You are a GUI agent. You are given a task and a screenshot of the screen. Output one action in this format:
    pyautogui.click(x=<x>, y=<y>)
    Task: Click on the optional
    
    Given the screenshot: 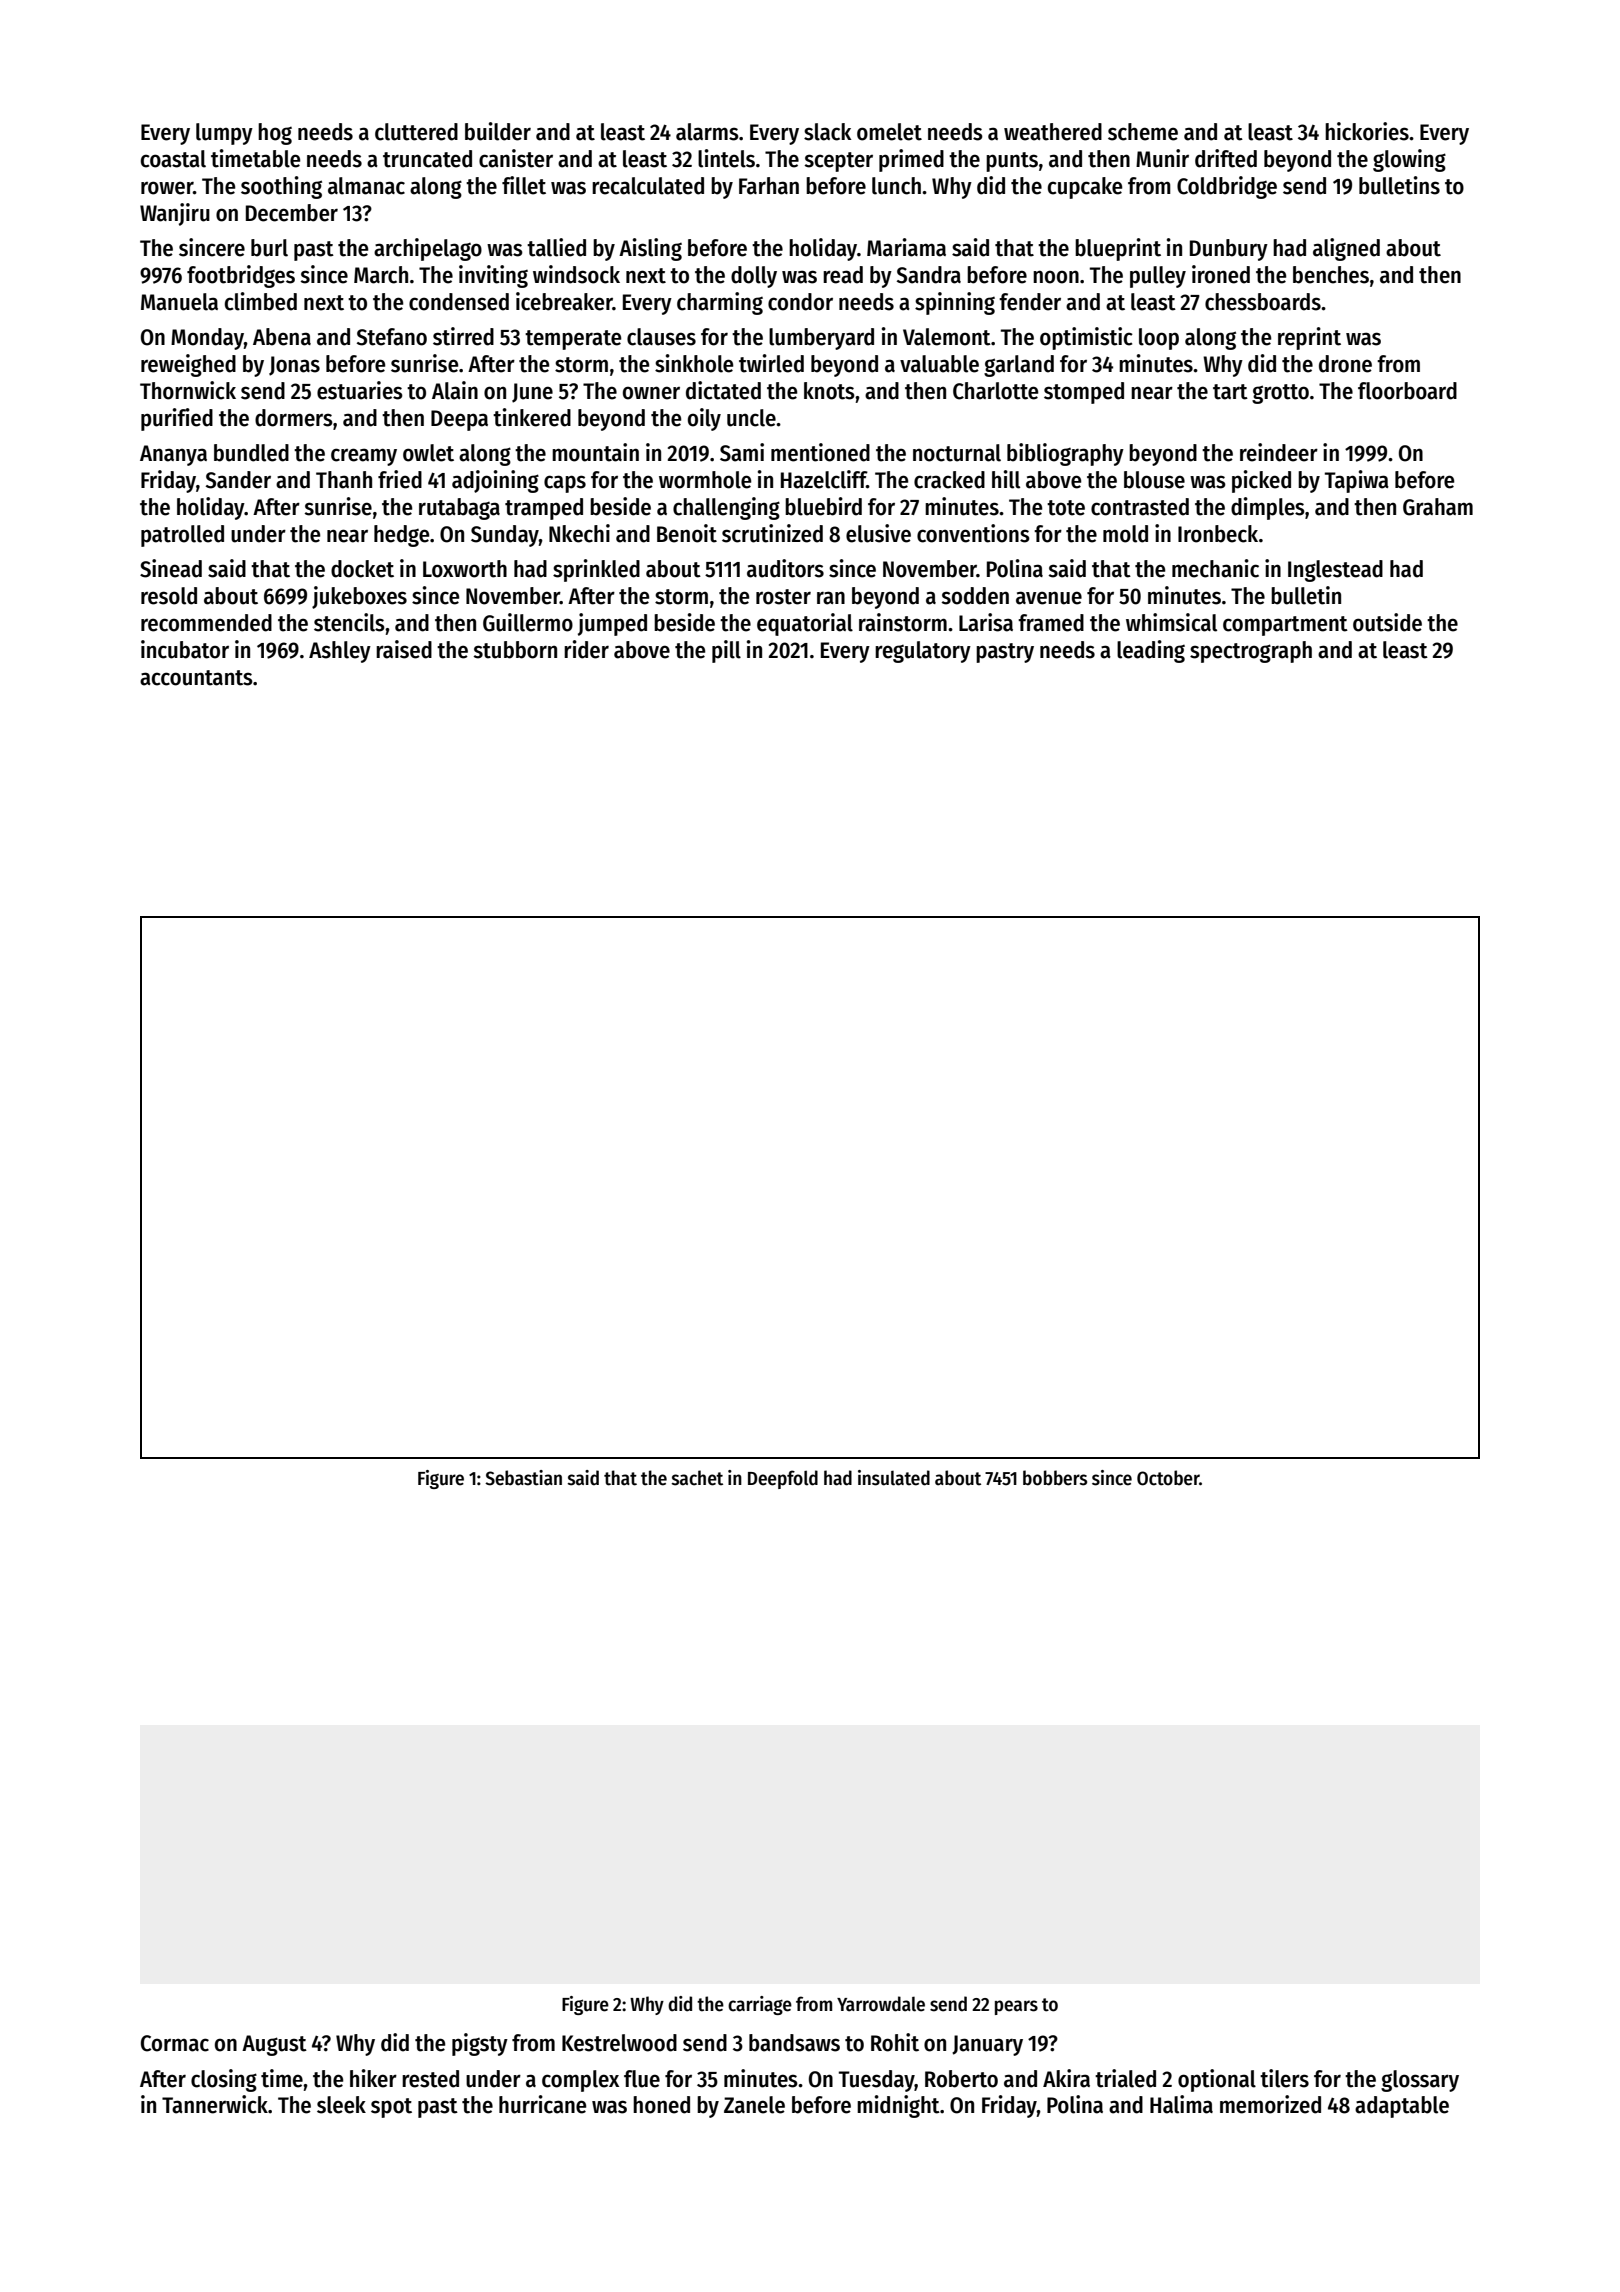 What is the action you would take?
    pyautogui.click(x=1217, y=2080)
